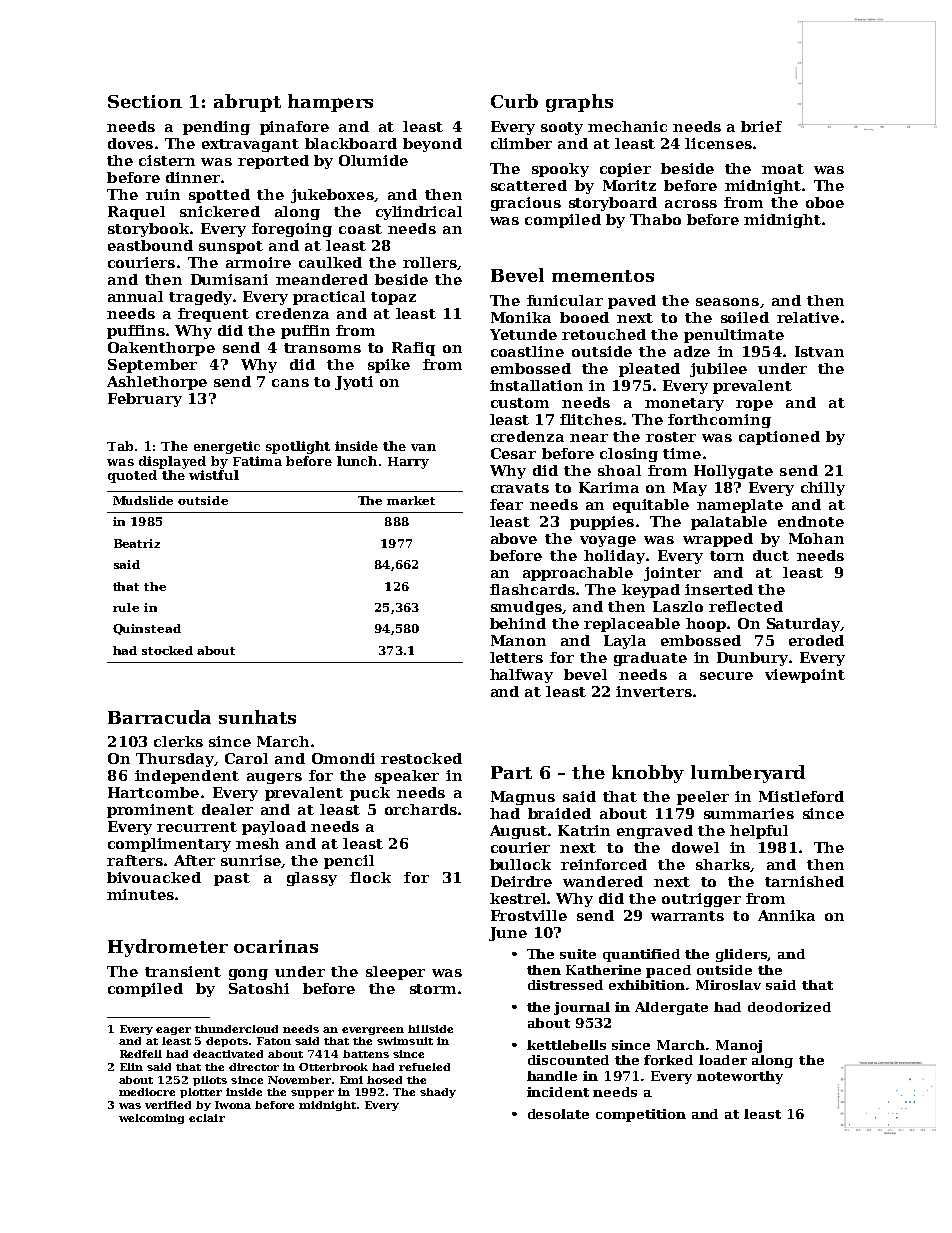 This page has height=1233, width=952. Describe the element at coordinates (438, 1093) in the page. I see `shady` at that location.
